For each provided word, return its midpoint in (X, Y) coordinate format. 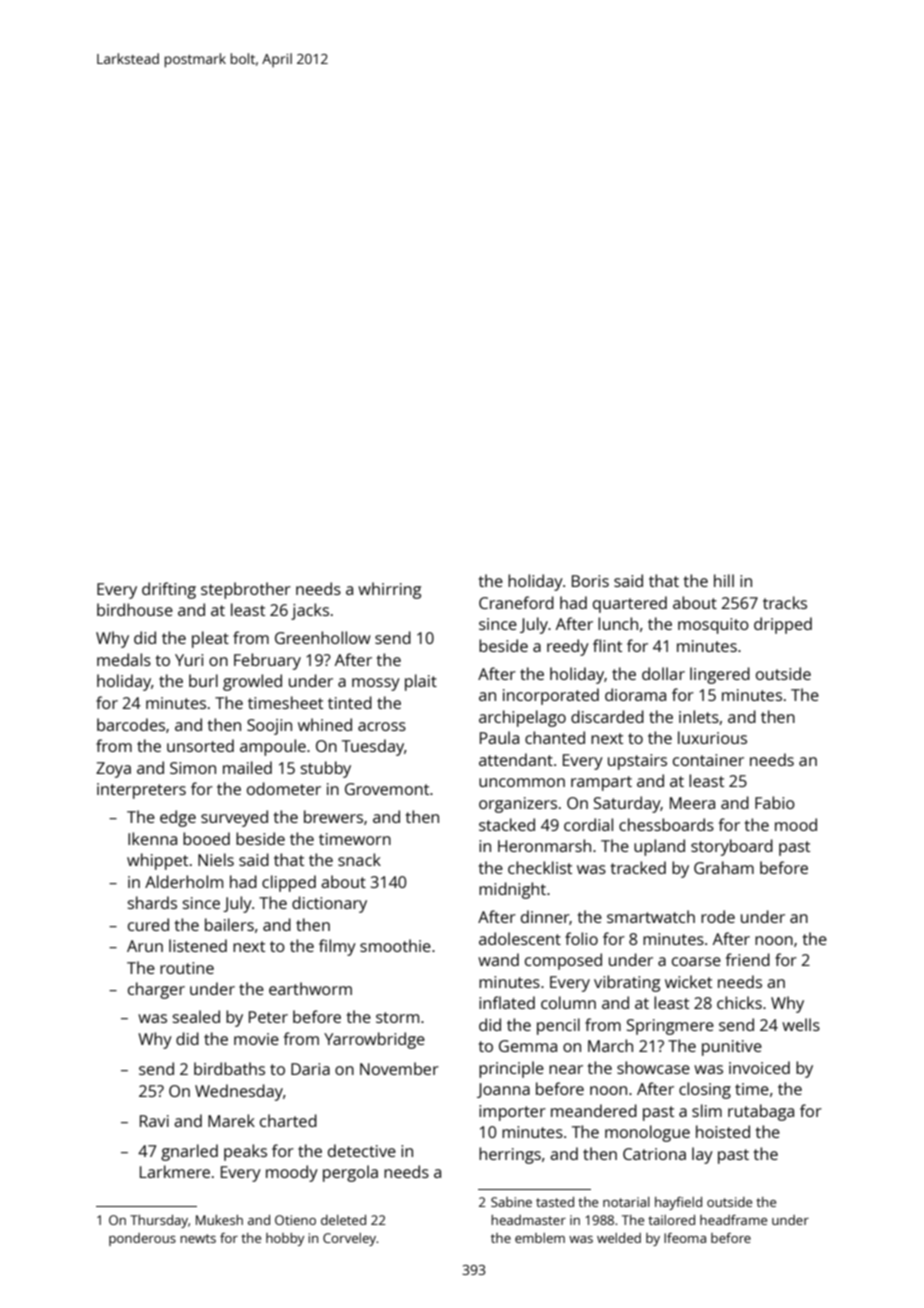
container (708, 760)
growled (252, 682)
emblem (540, 1238)
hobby (285, 1239)
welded (619, 1238)
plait (421, 682)
